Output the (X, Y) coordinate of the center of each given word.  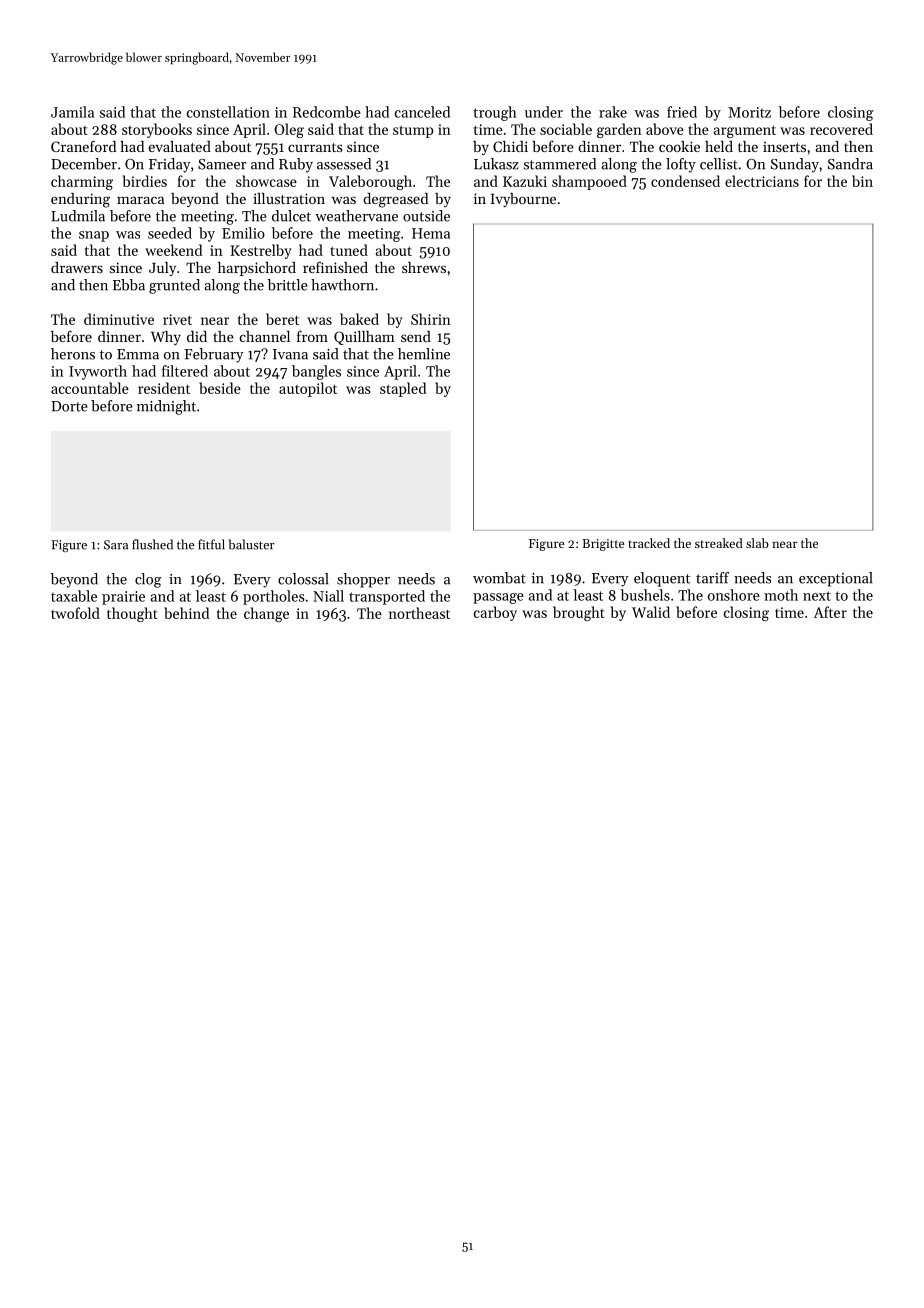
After (830, 612)
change (266, 614)
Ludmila (78, 216)
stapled (403, 389)
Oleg (289, 130)
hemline (424, 354)
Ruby (296, 165)
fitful (211, 544)
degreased (395, 200)
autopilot (308, 389)
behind (186, 613)
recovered (841, 129)
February (213, 355)
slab (757, 543)
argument (745, 131)
